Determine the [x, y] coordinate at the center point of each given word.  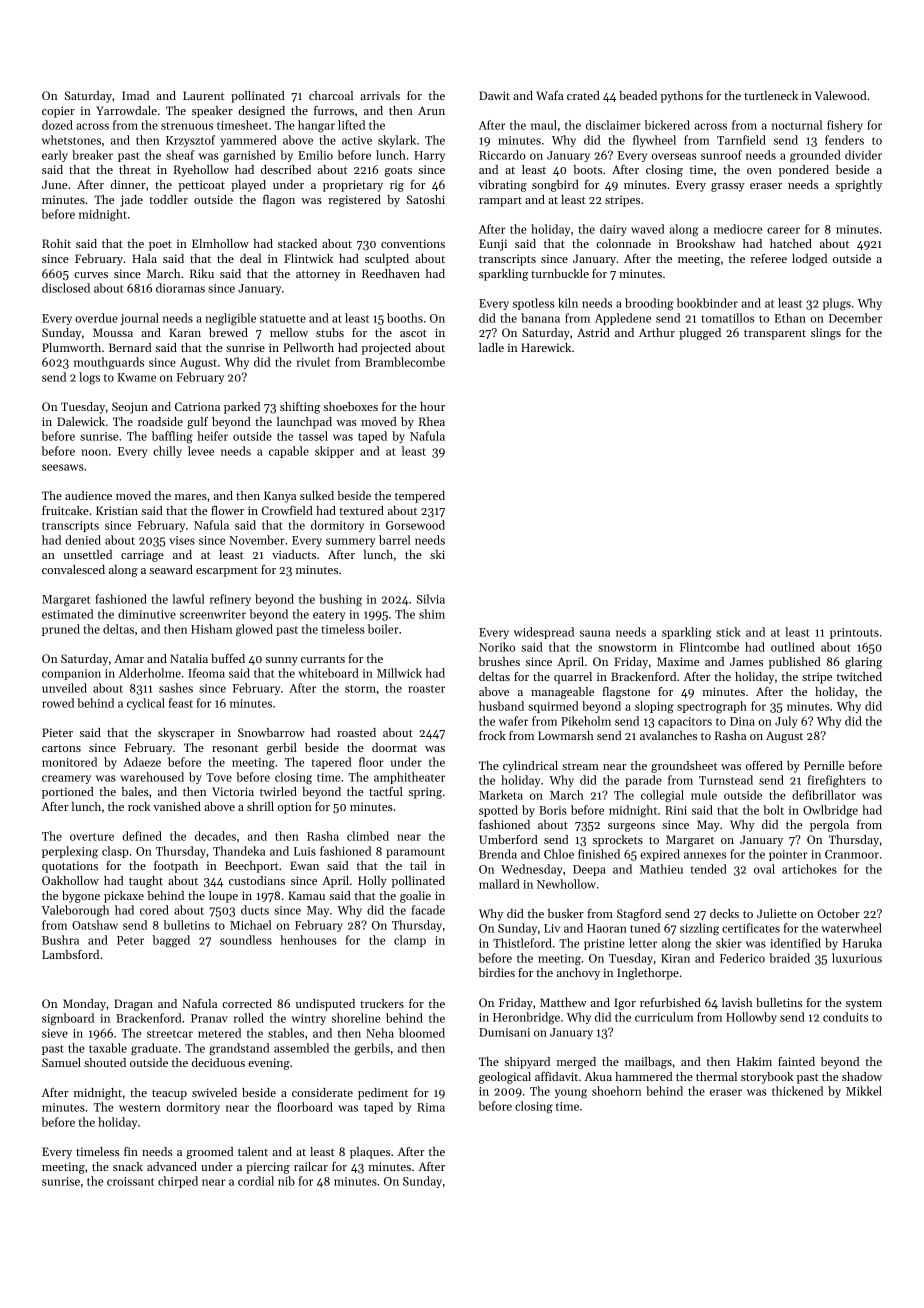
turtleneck [771, 95]
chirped [178, 1182]
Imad [135, 95]
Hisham [212, 629]
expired [660, 855]
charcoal [331, 95]
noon [94, 452]
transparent [775, 334]
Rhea [432, 421]
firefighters [837, 781]
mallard [499, 884]
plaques [370, 1153]
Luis [305, 851]
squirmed [553, 707]
